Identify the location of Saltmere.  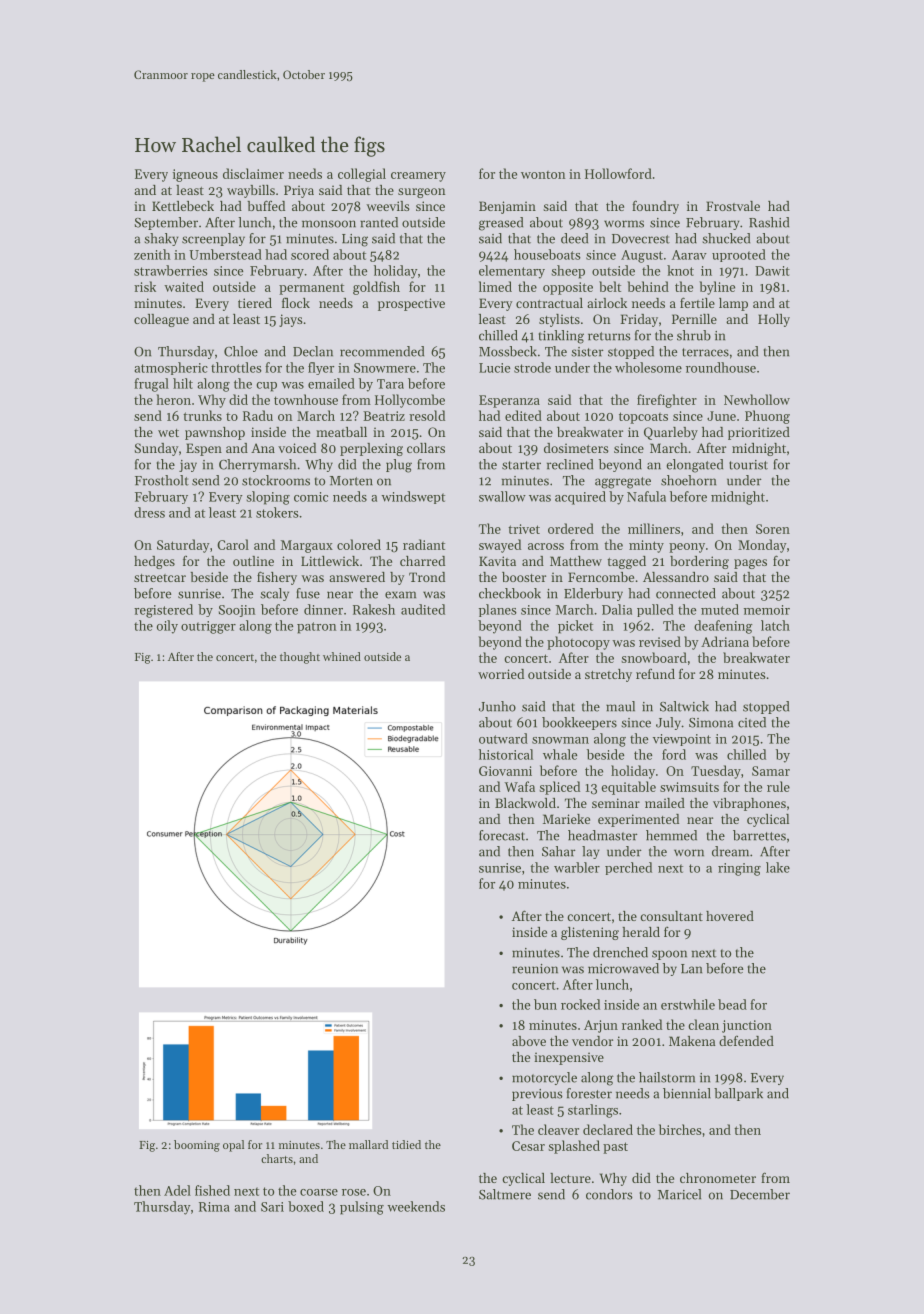
(505, 1194).
